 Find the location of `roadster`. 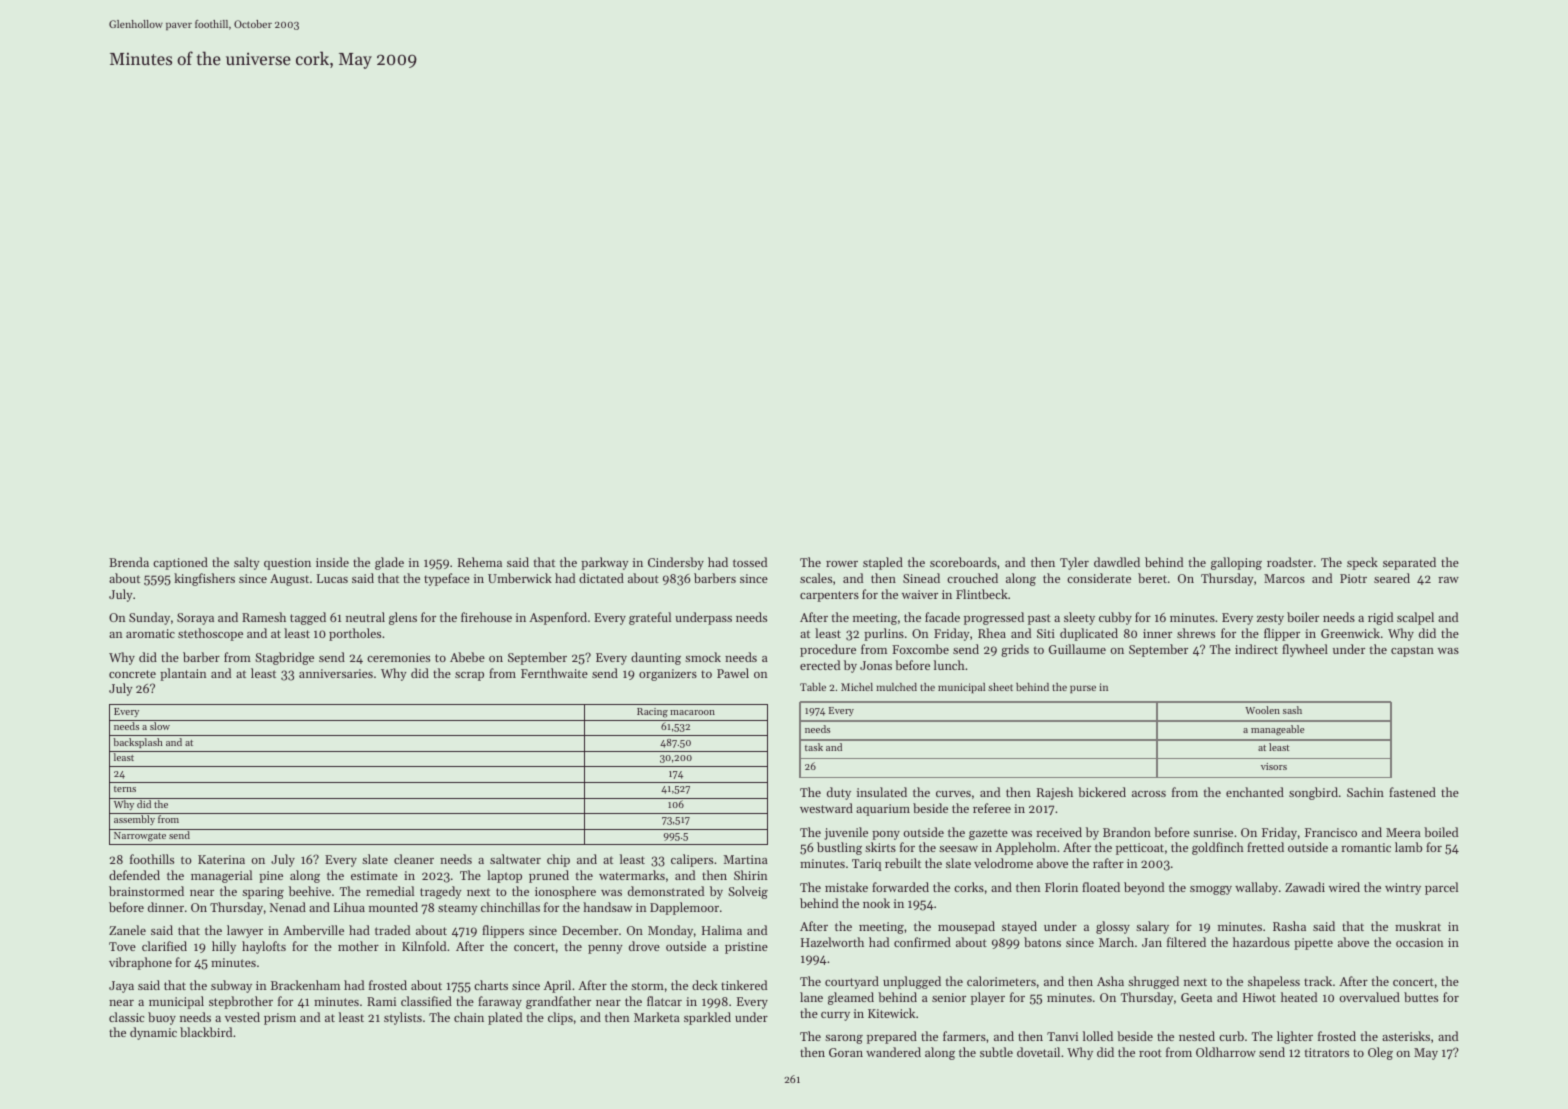

roadster is located at coordinates (1290, 562).
